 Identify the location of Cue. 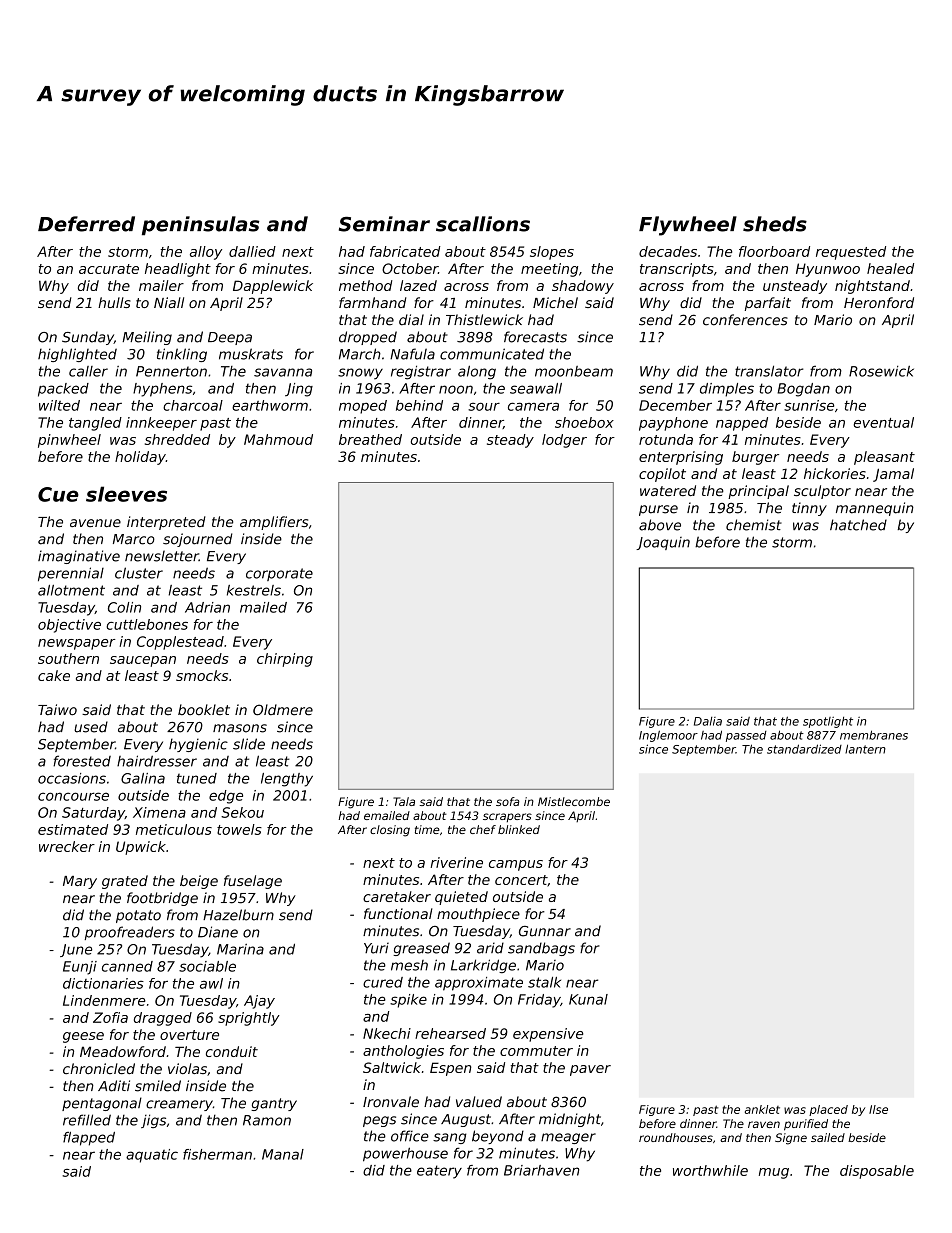
(58, 494).
